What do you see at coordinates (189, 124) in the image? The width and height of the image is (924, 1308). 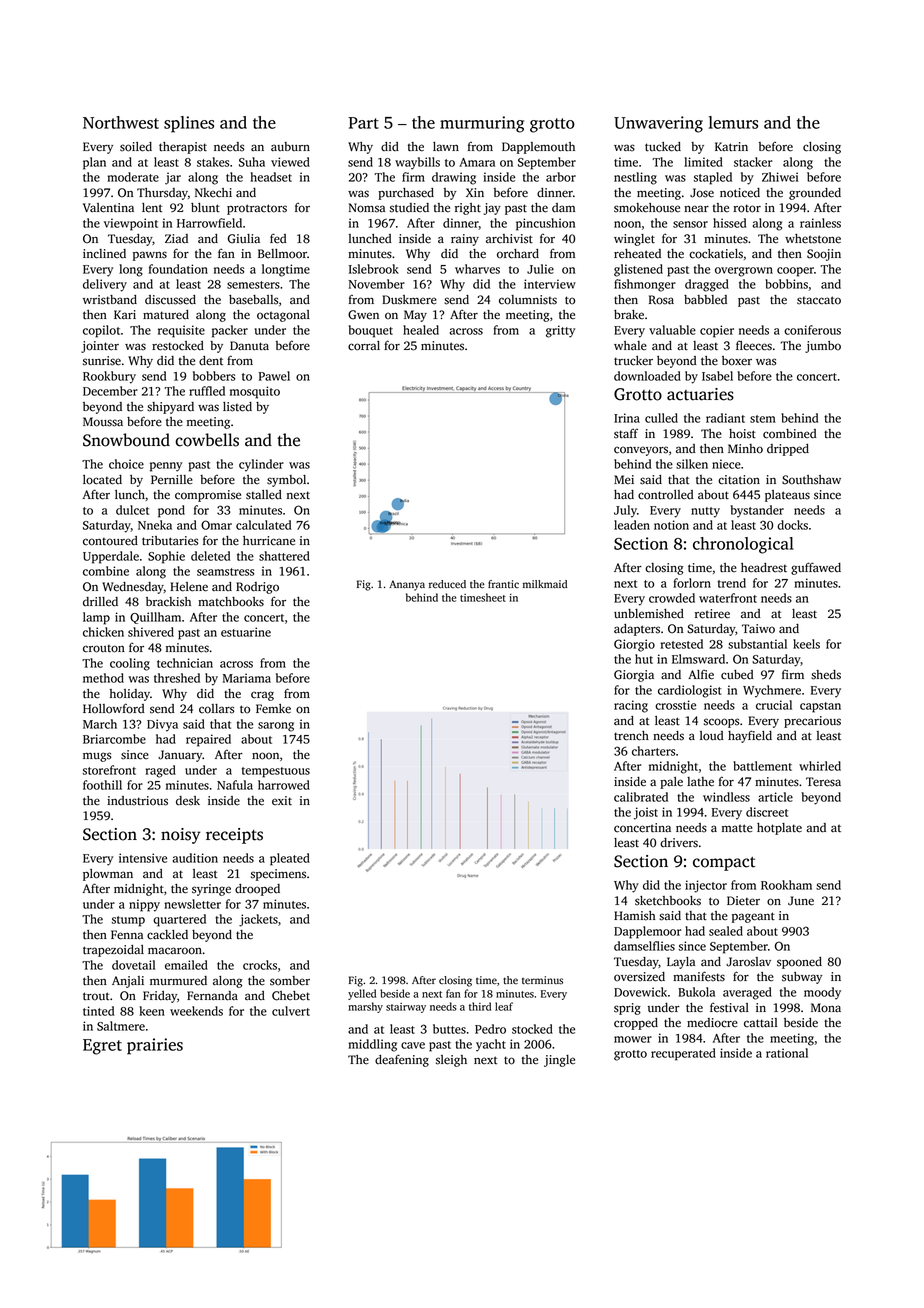 I see `splines` at bounding box center [189, 124].
